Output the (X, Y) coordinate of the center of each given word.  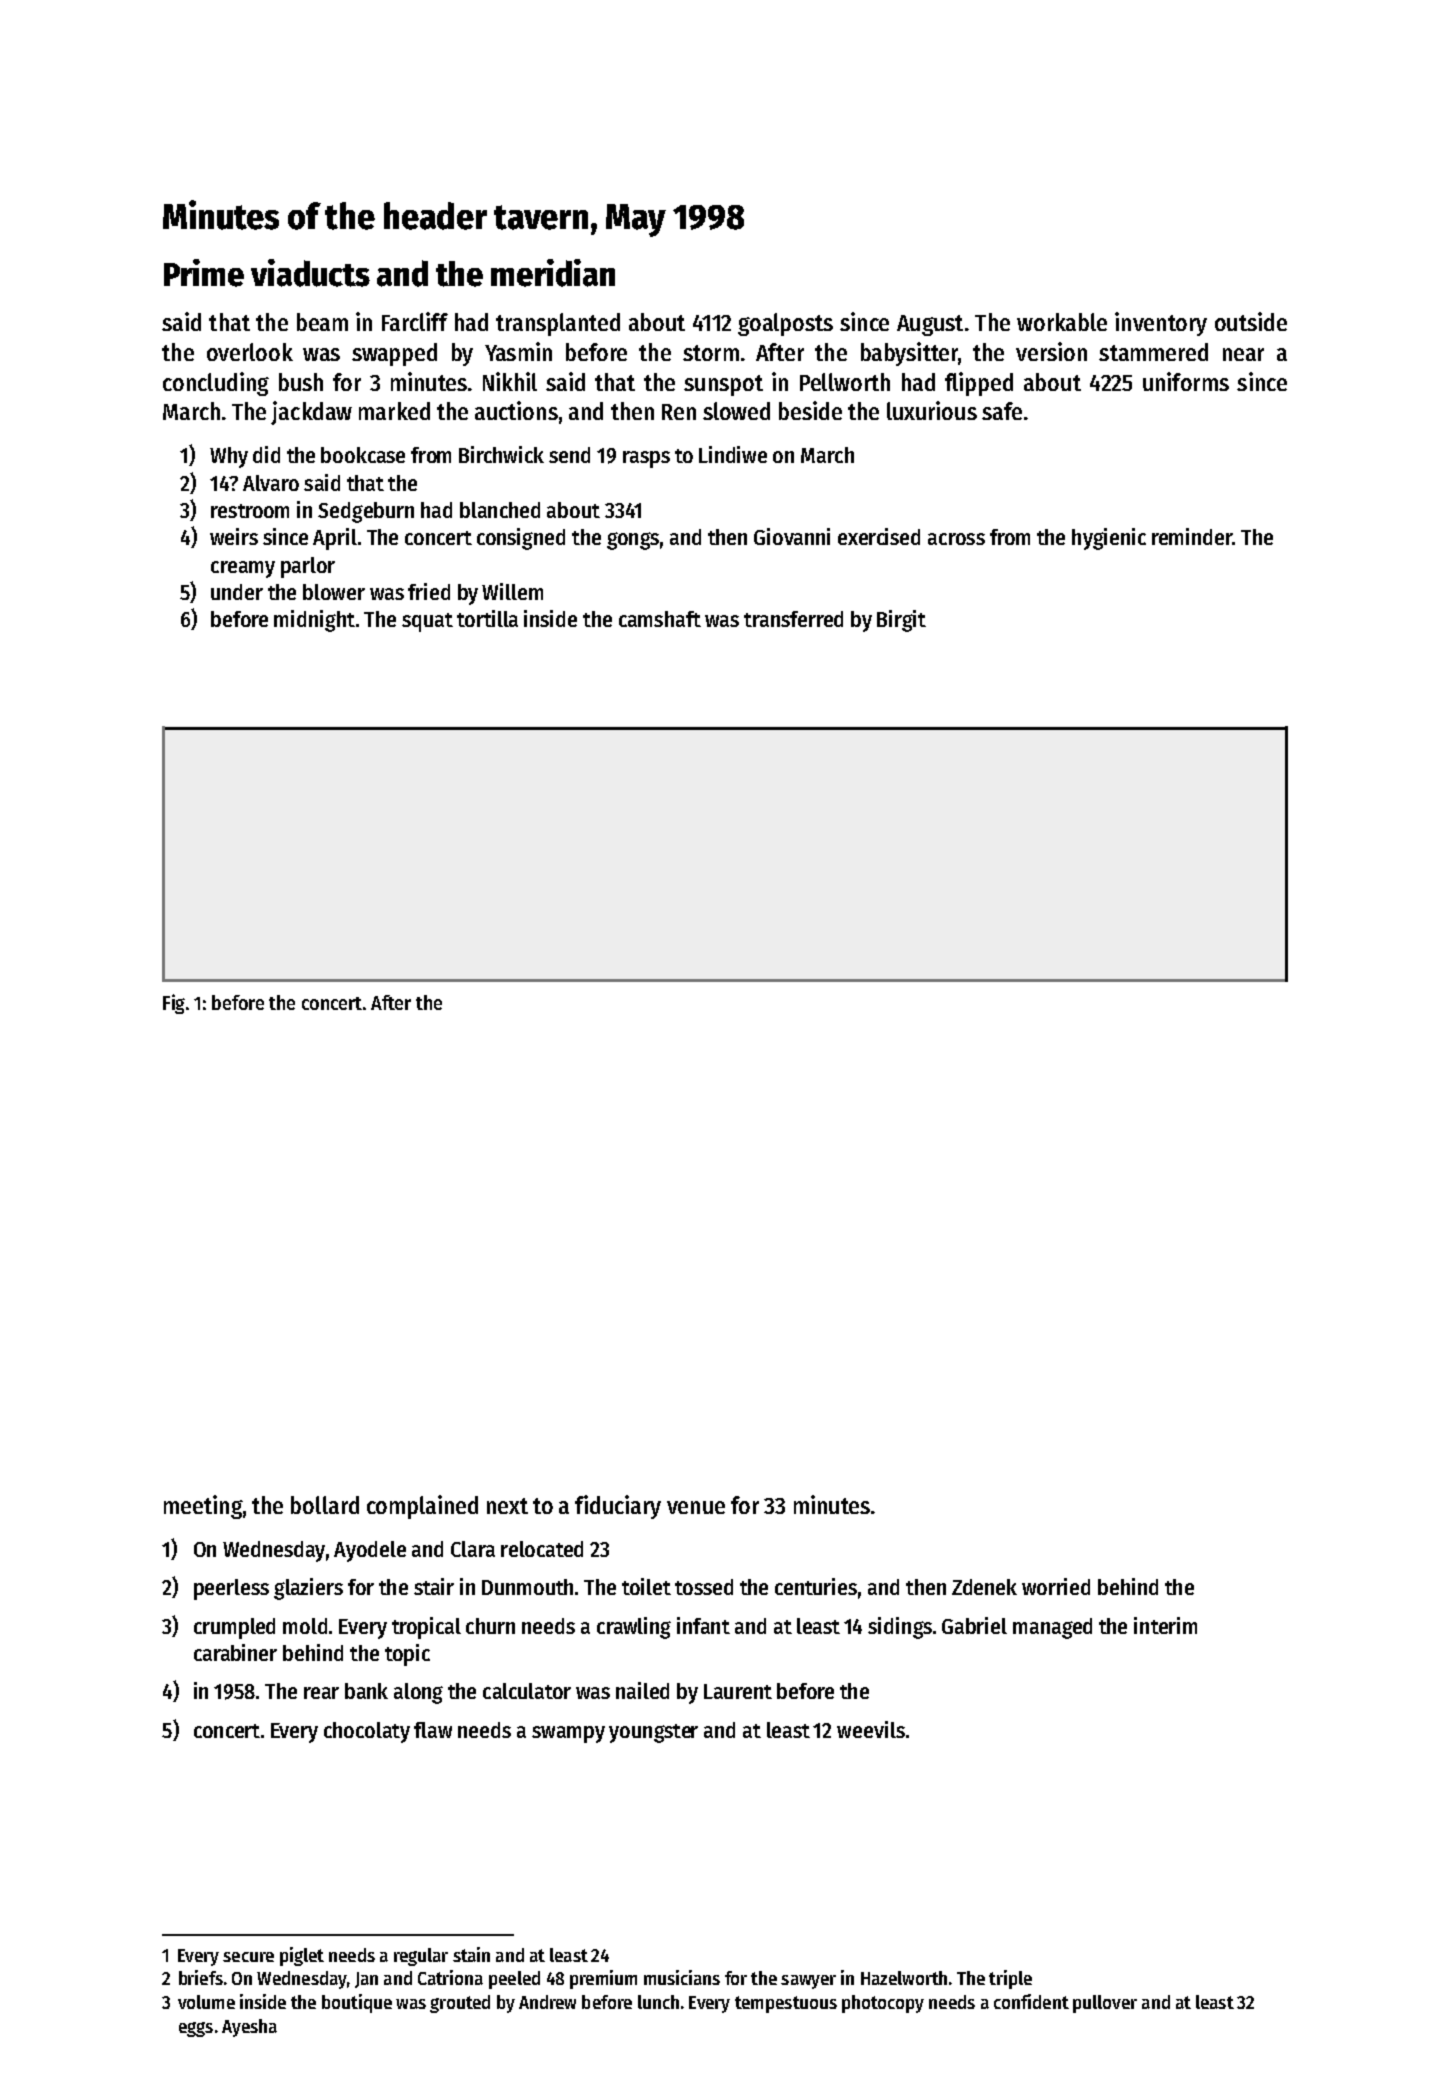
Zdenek (984, 1587)
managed (1052, 1628)
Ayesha (249, 2028)
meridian (553, 273)
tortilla (487, 618)
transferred (793, 619)
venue (696, 1507)
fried (429, 591)
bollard (325, 1505)
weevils (871, 1729)
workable (1062, 322)
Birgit (901, 621)
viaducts (310, 273)
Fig (174, 1004)
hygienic (1109, 539)
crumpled (234, 1628)
